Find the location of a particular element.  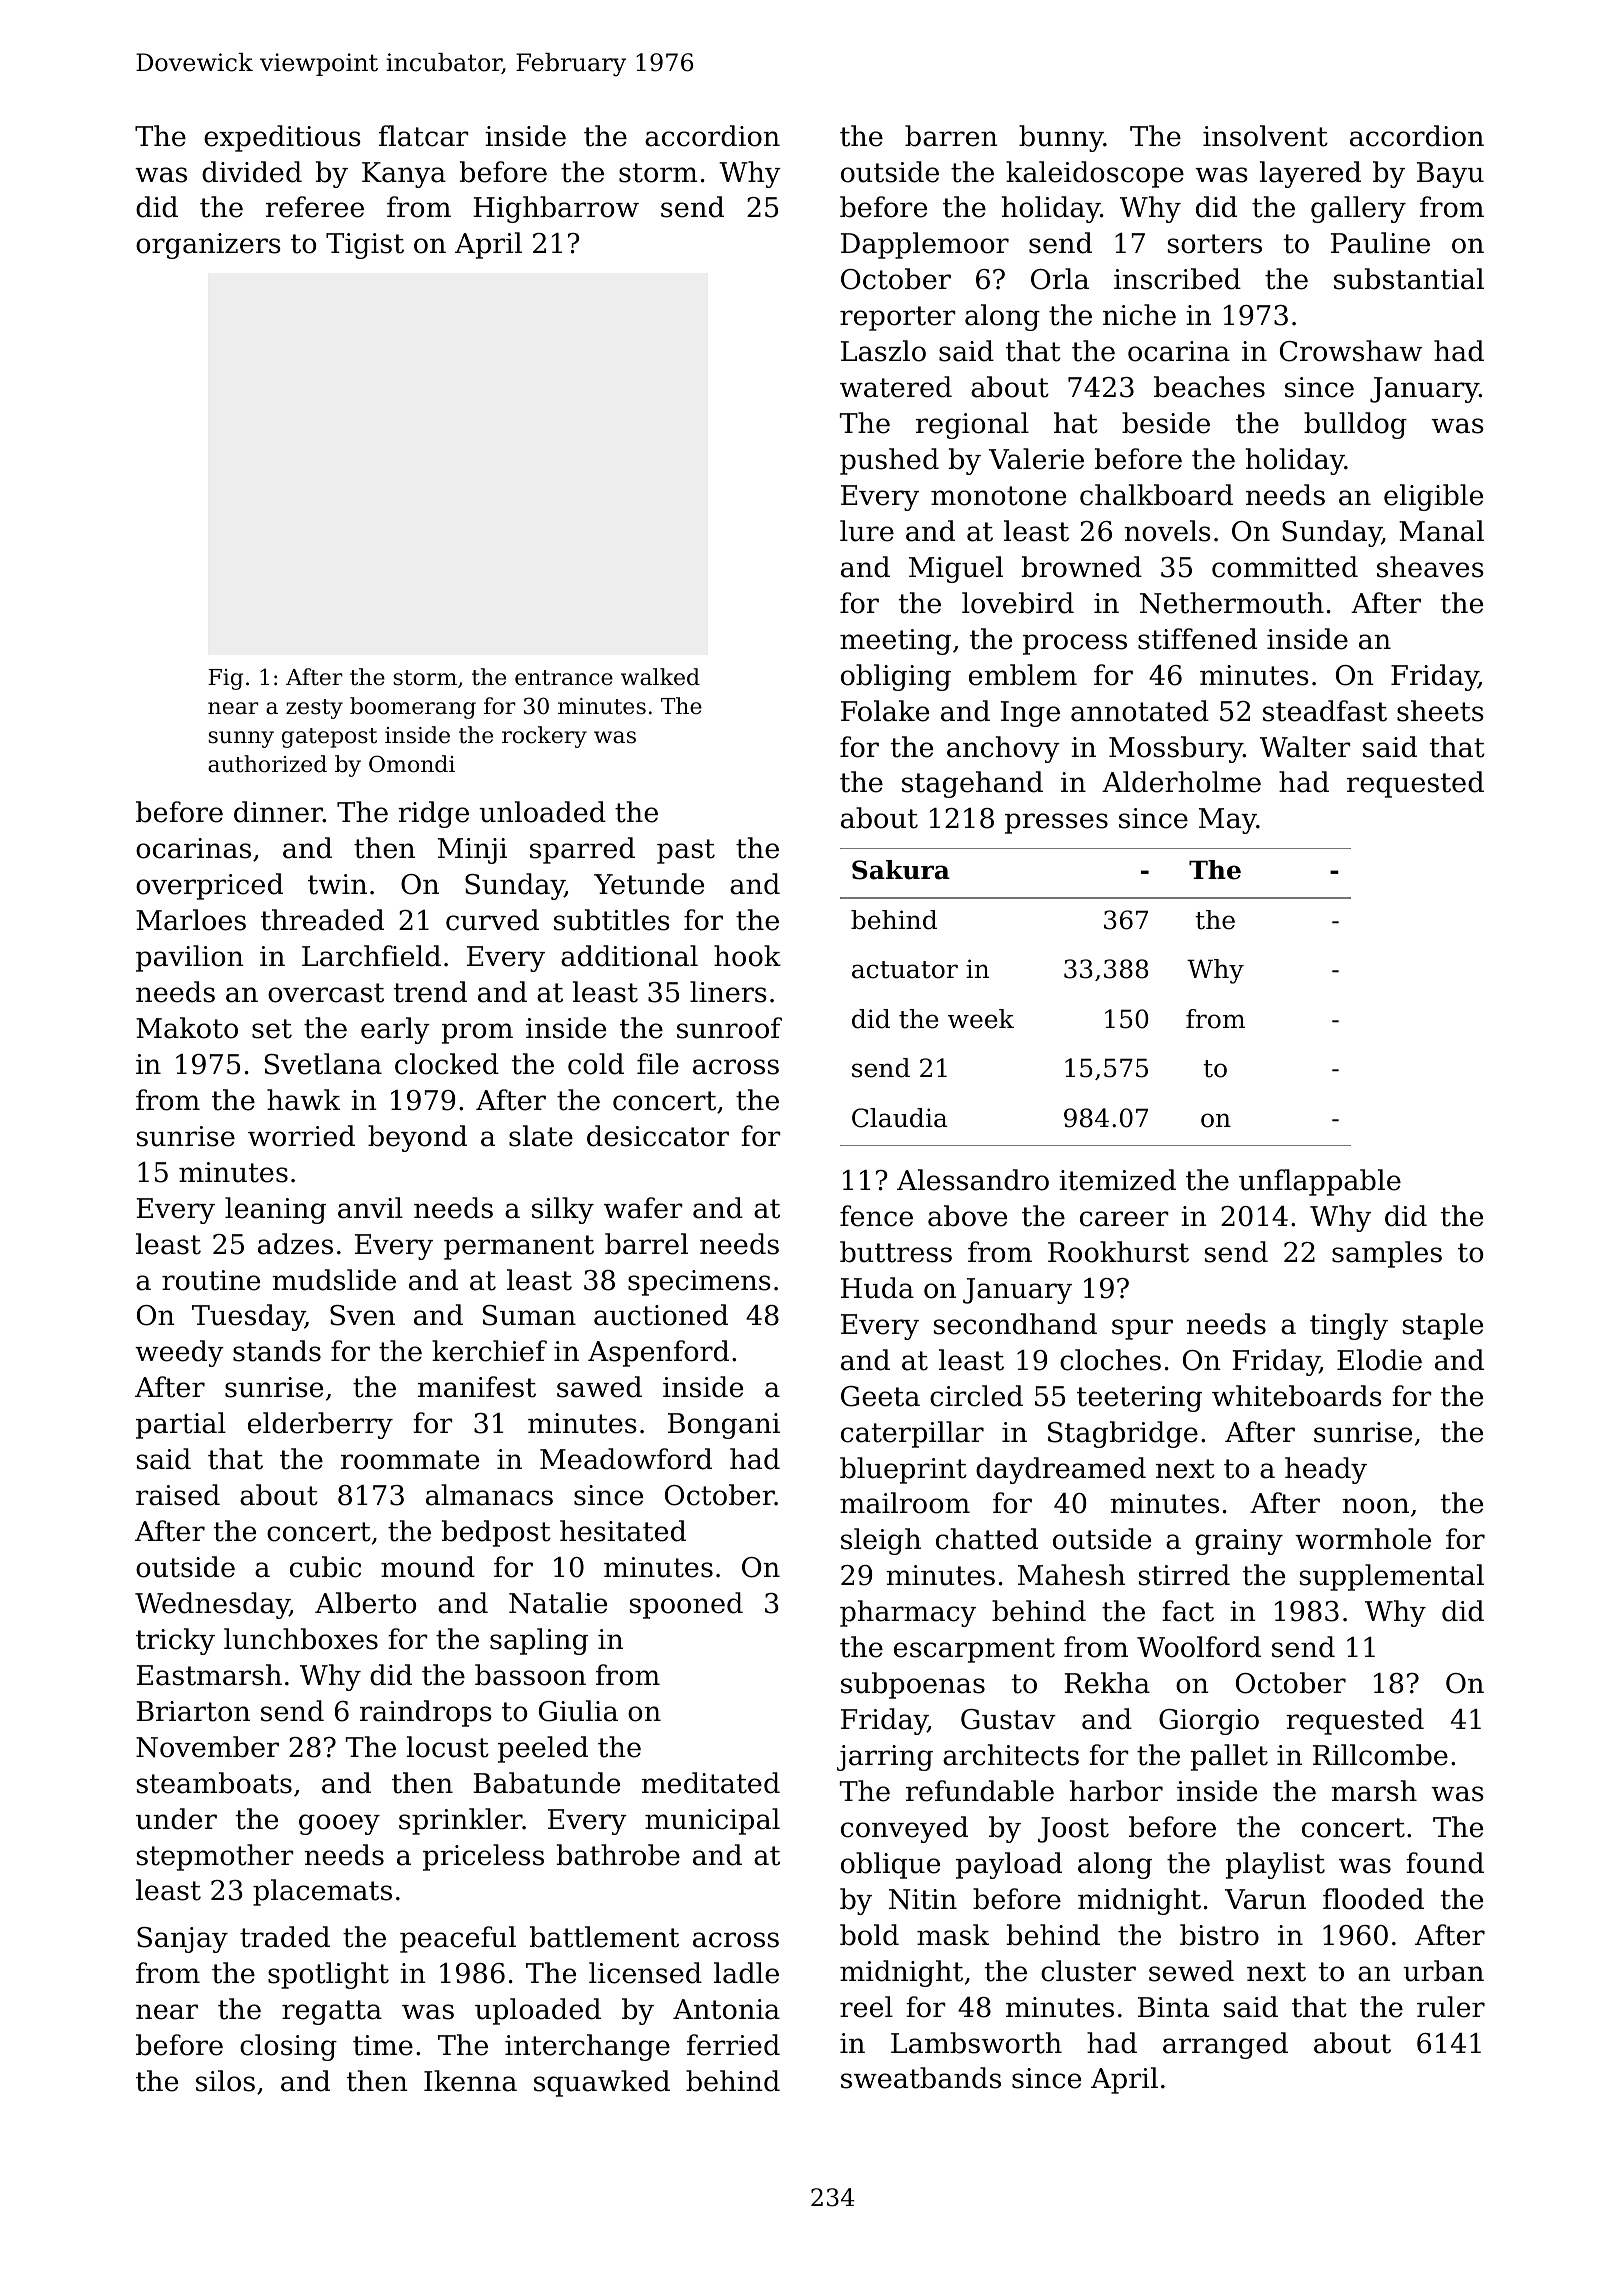

Highbarrow is located at coordinates (556, 209).
